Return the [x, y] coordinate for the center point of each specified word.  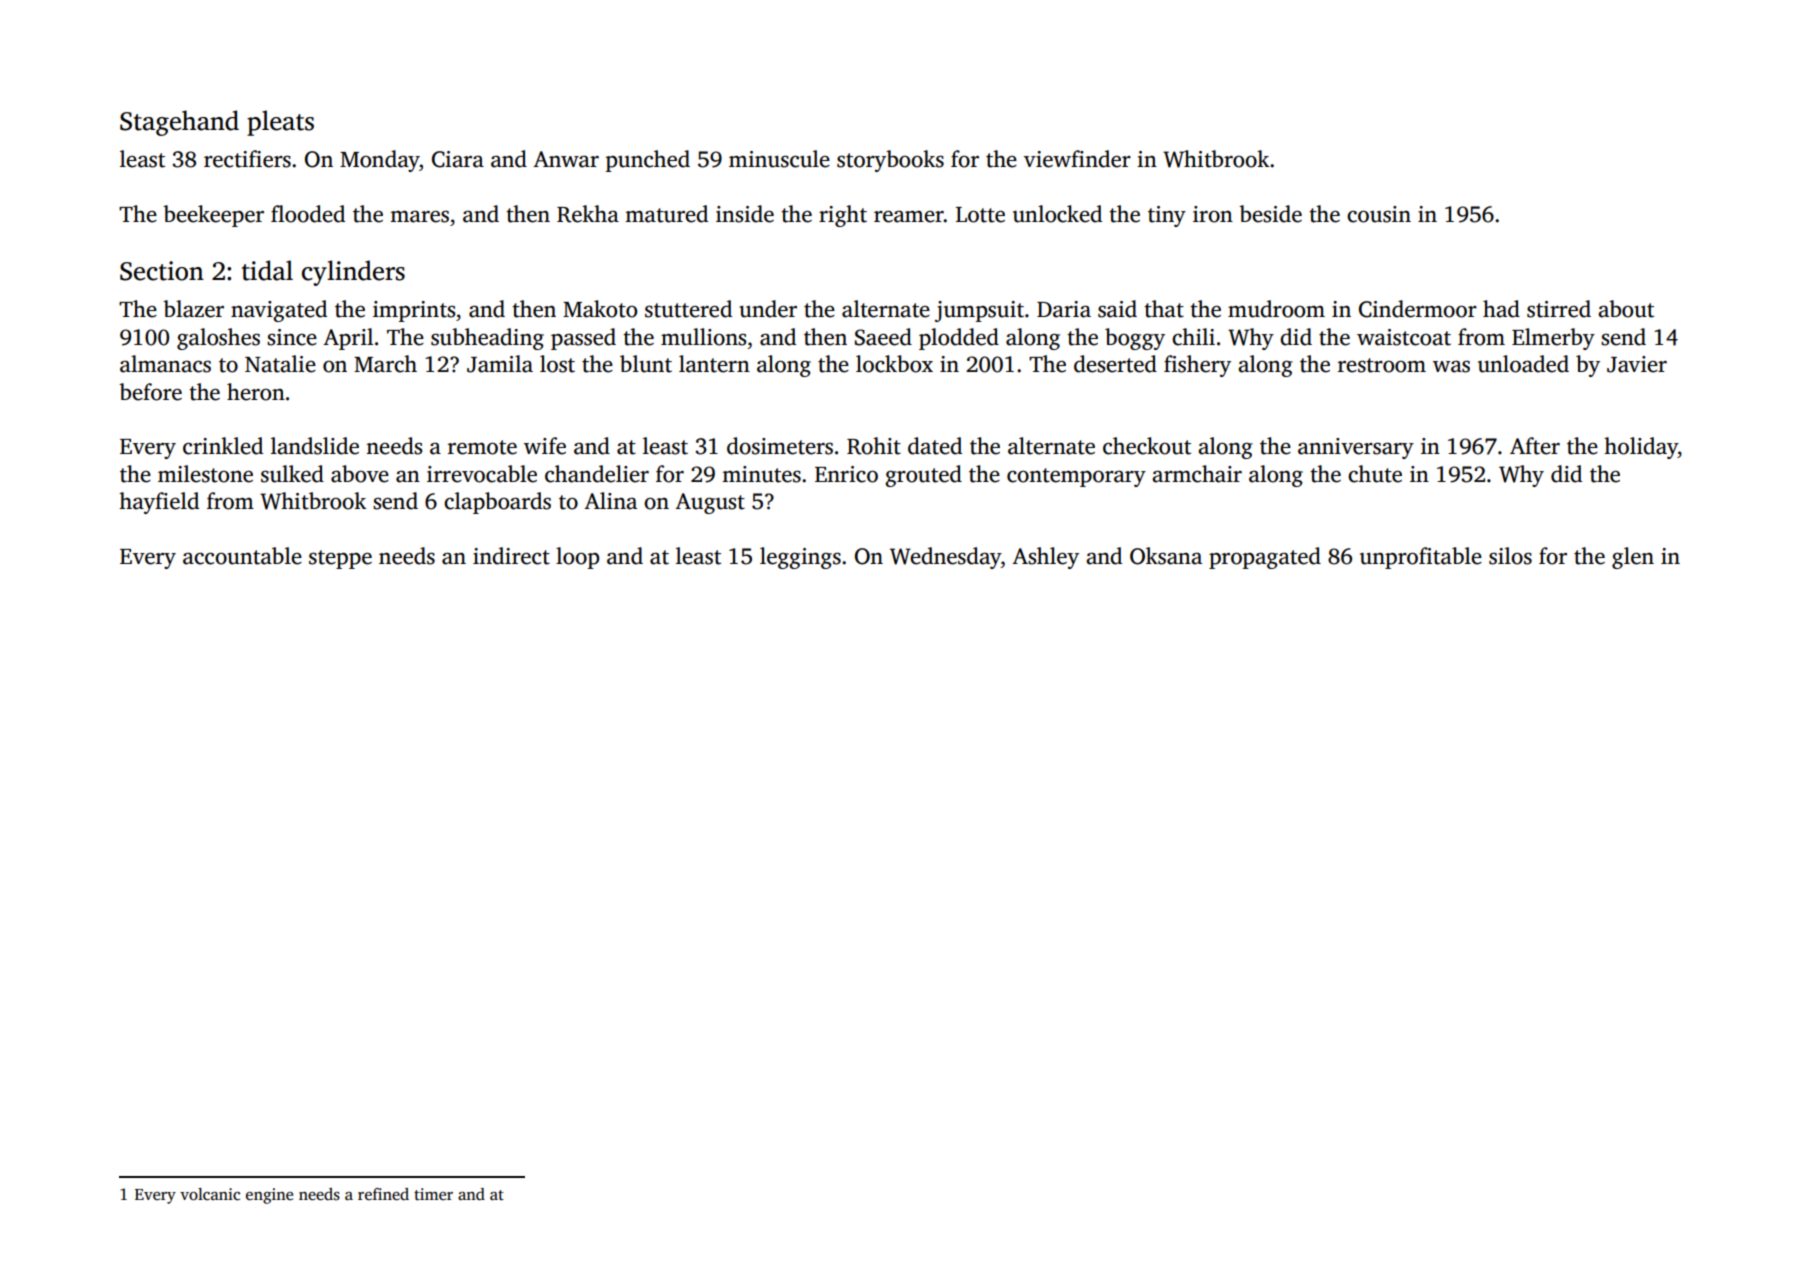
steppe [340, 559]
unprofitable [1421, 558]
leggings [800, 558]
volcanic [210, 1194]
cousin [1379, 214]
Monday [379, 161]
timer [433, 1194]
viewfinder [1077, 159]
